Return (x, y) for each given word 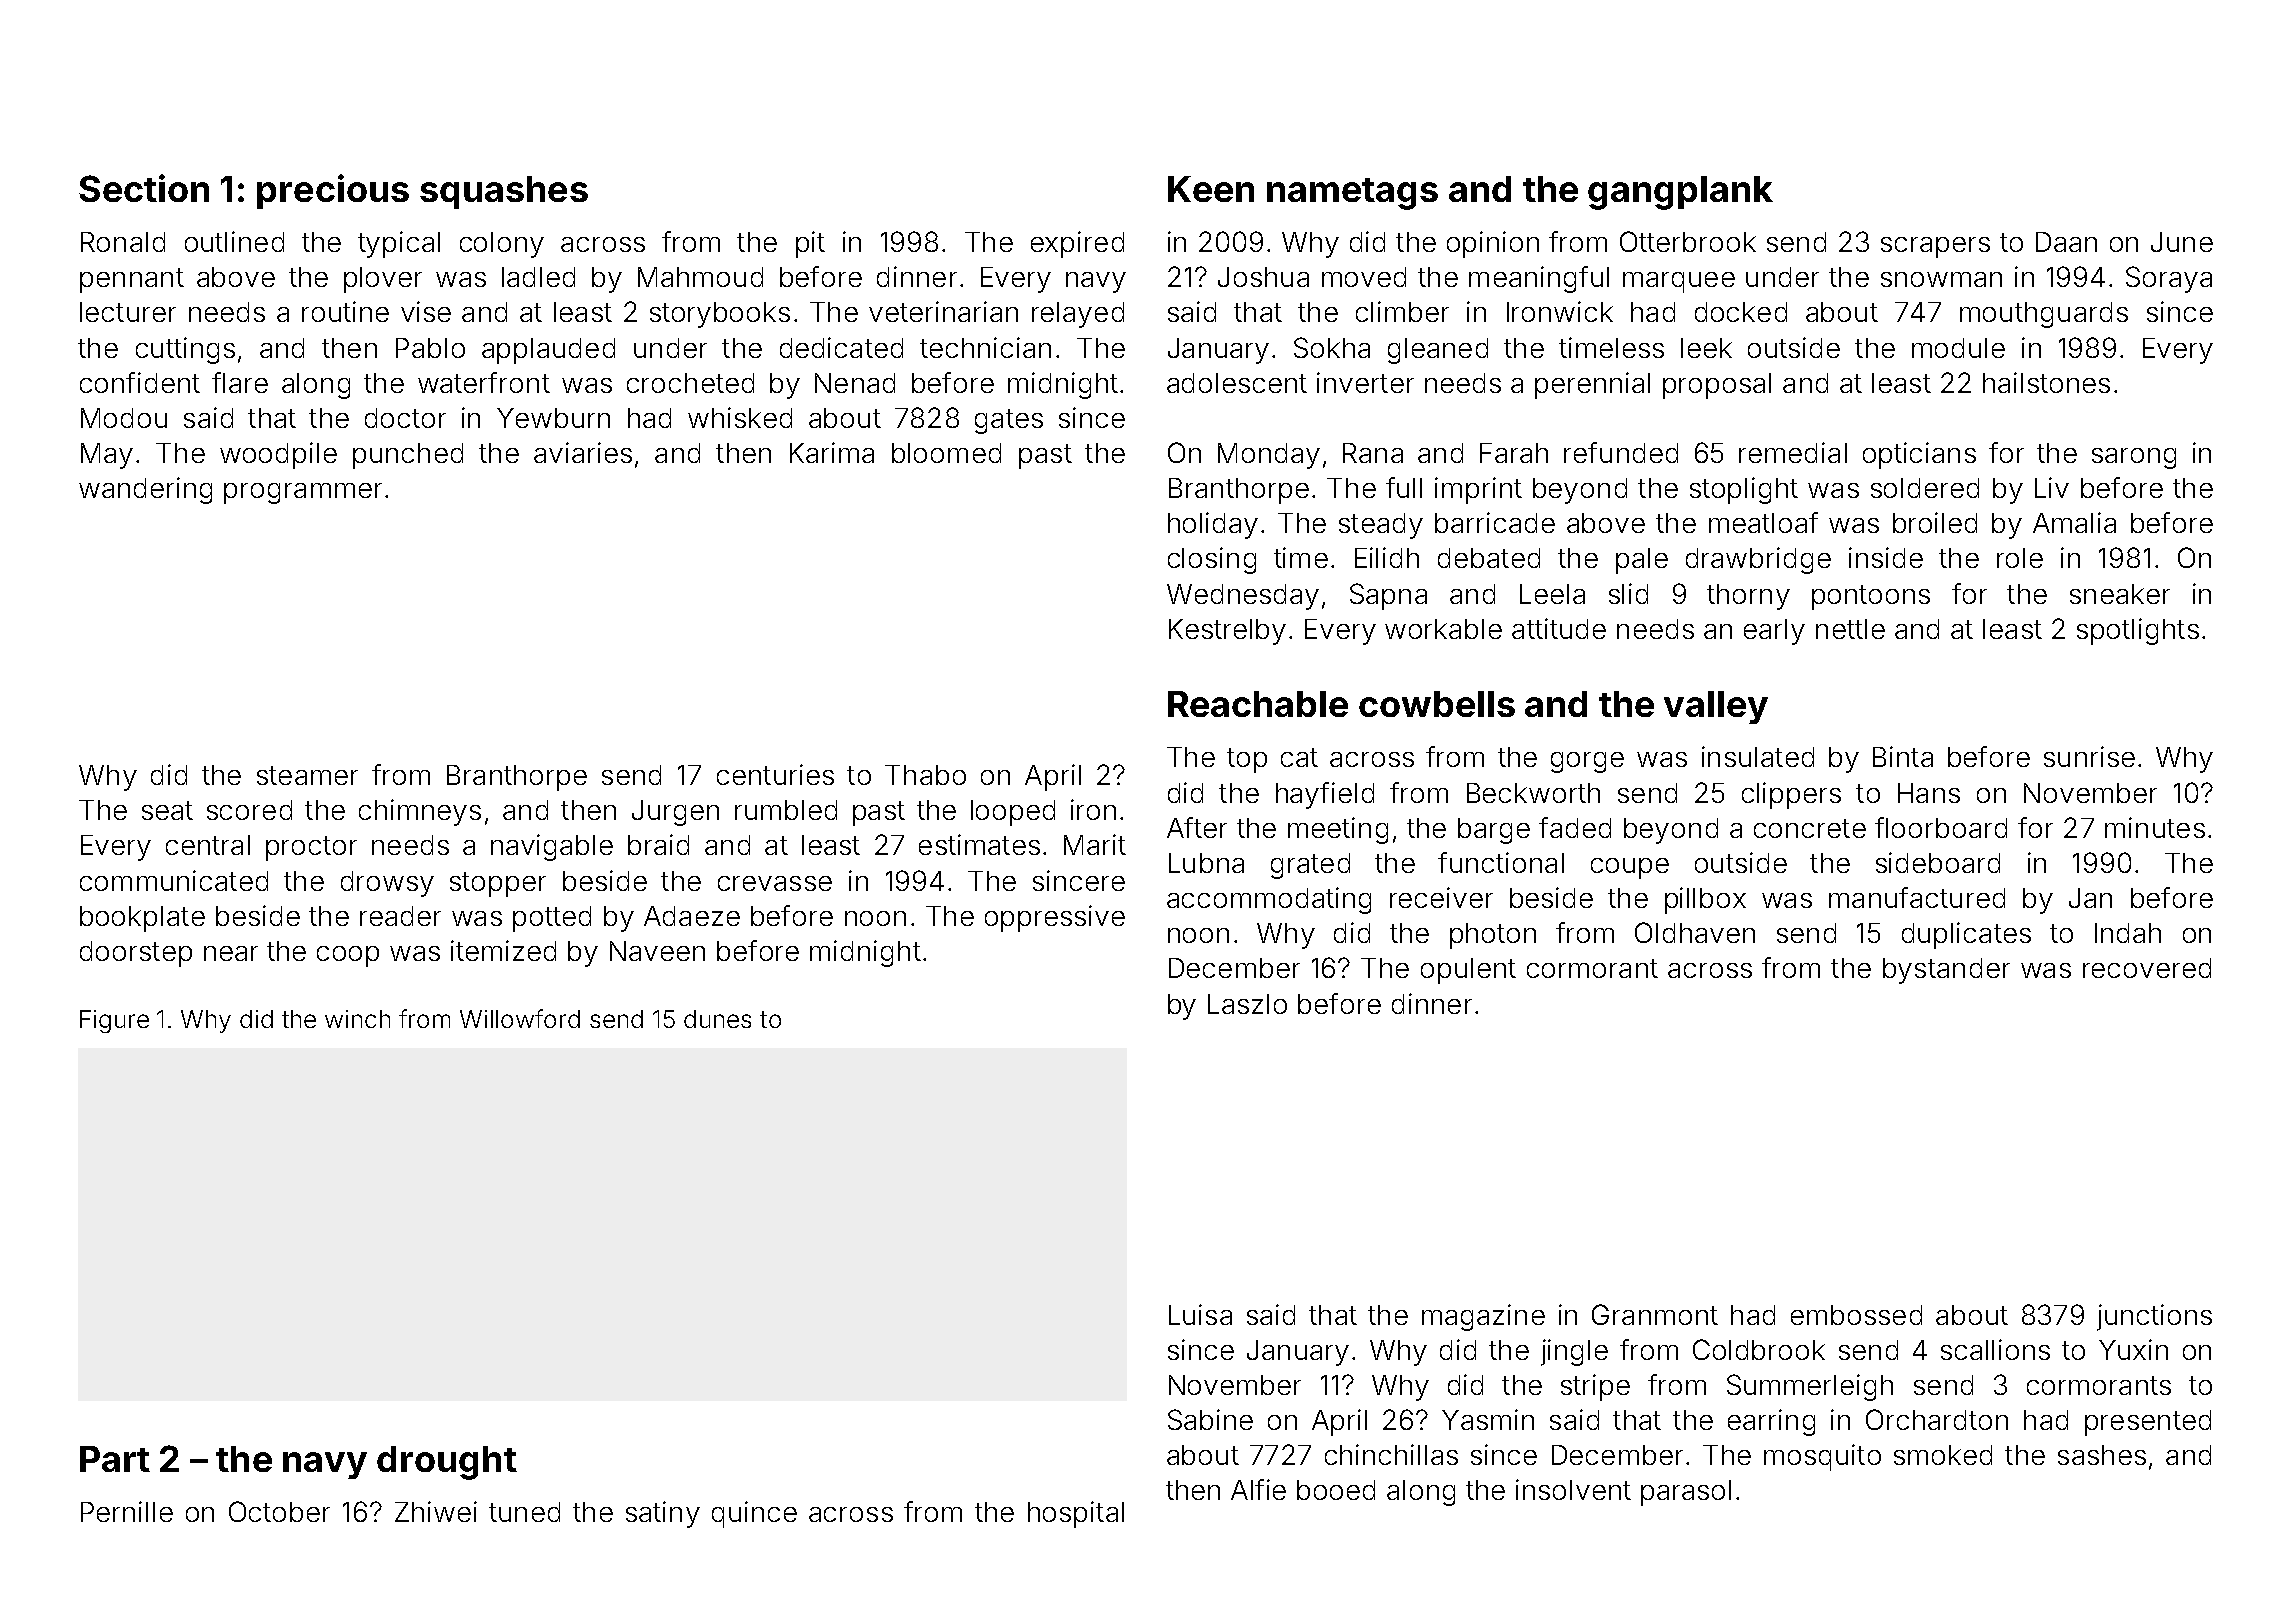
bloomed (946, 453)
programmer (303, 493)
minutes (2155, 827)
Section (144, 188)
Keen (1211, 189)
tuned (524, 1512)
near (231, 953)
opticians (1919, 455)
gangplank (1680, 193)
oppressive (1055, 918)
